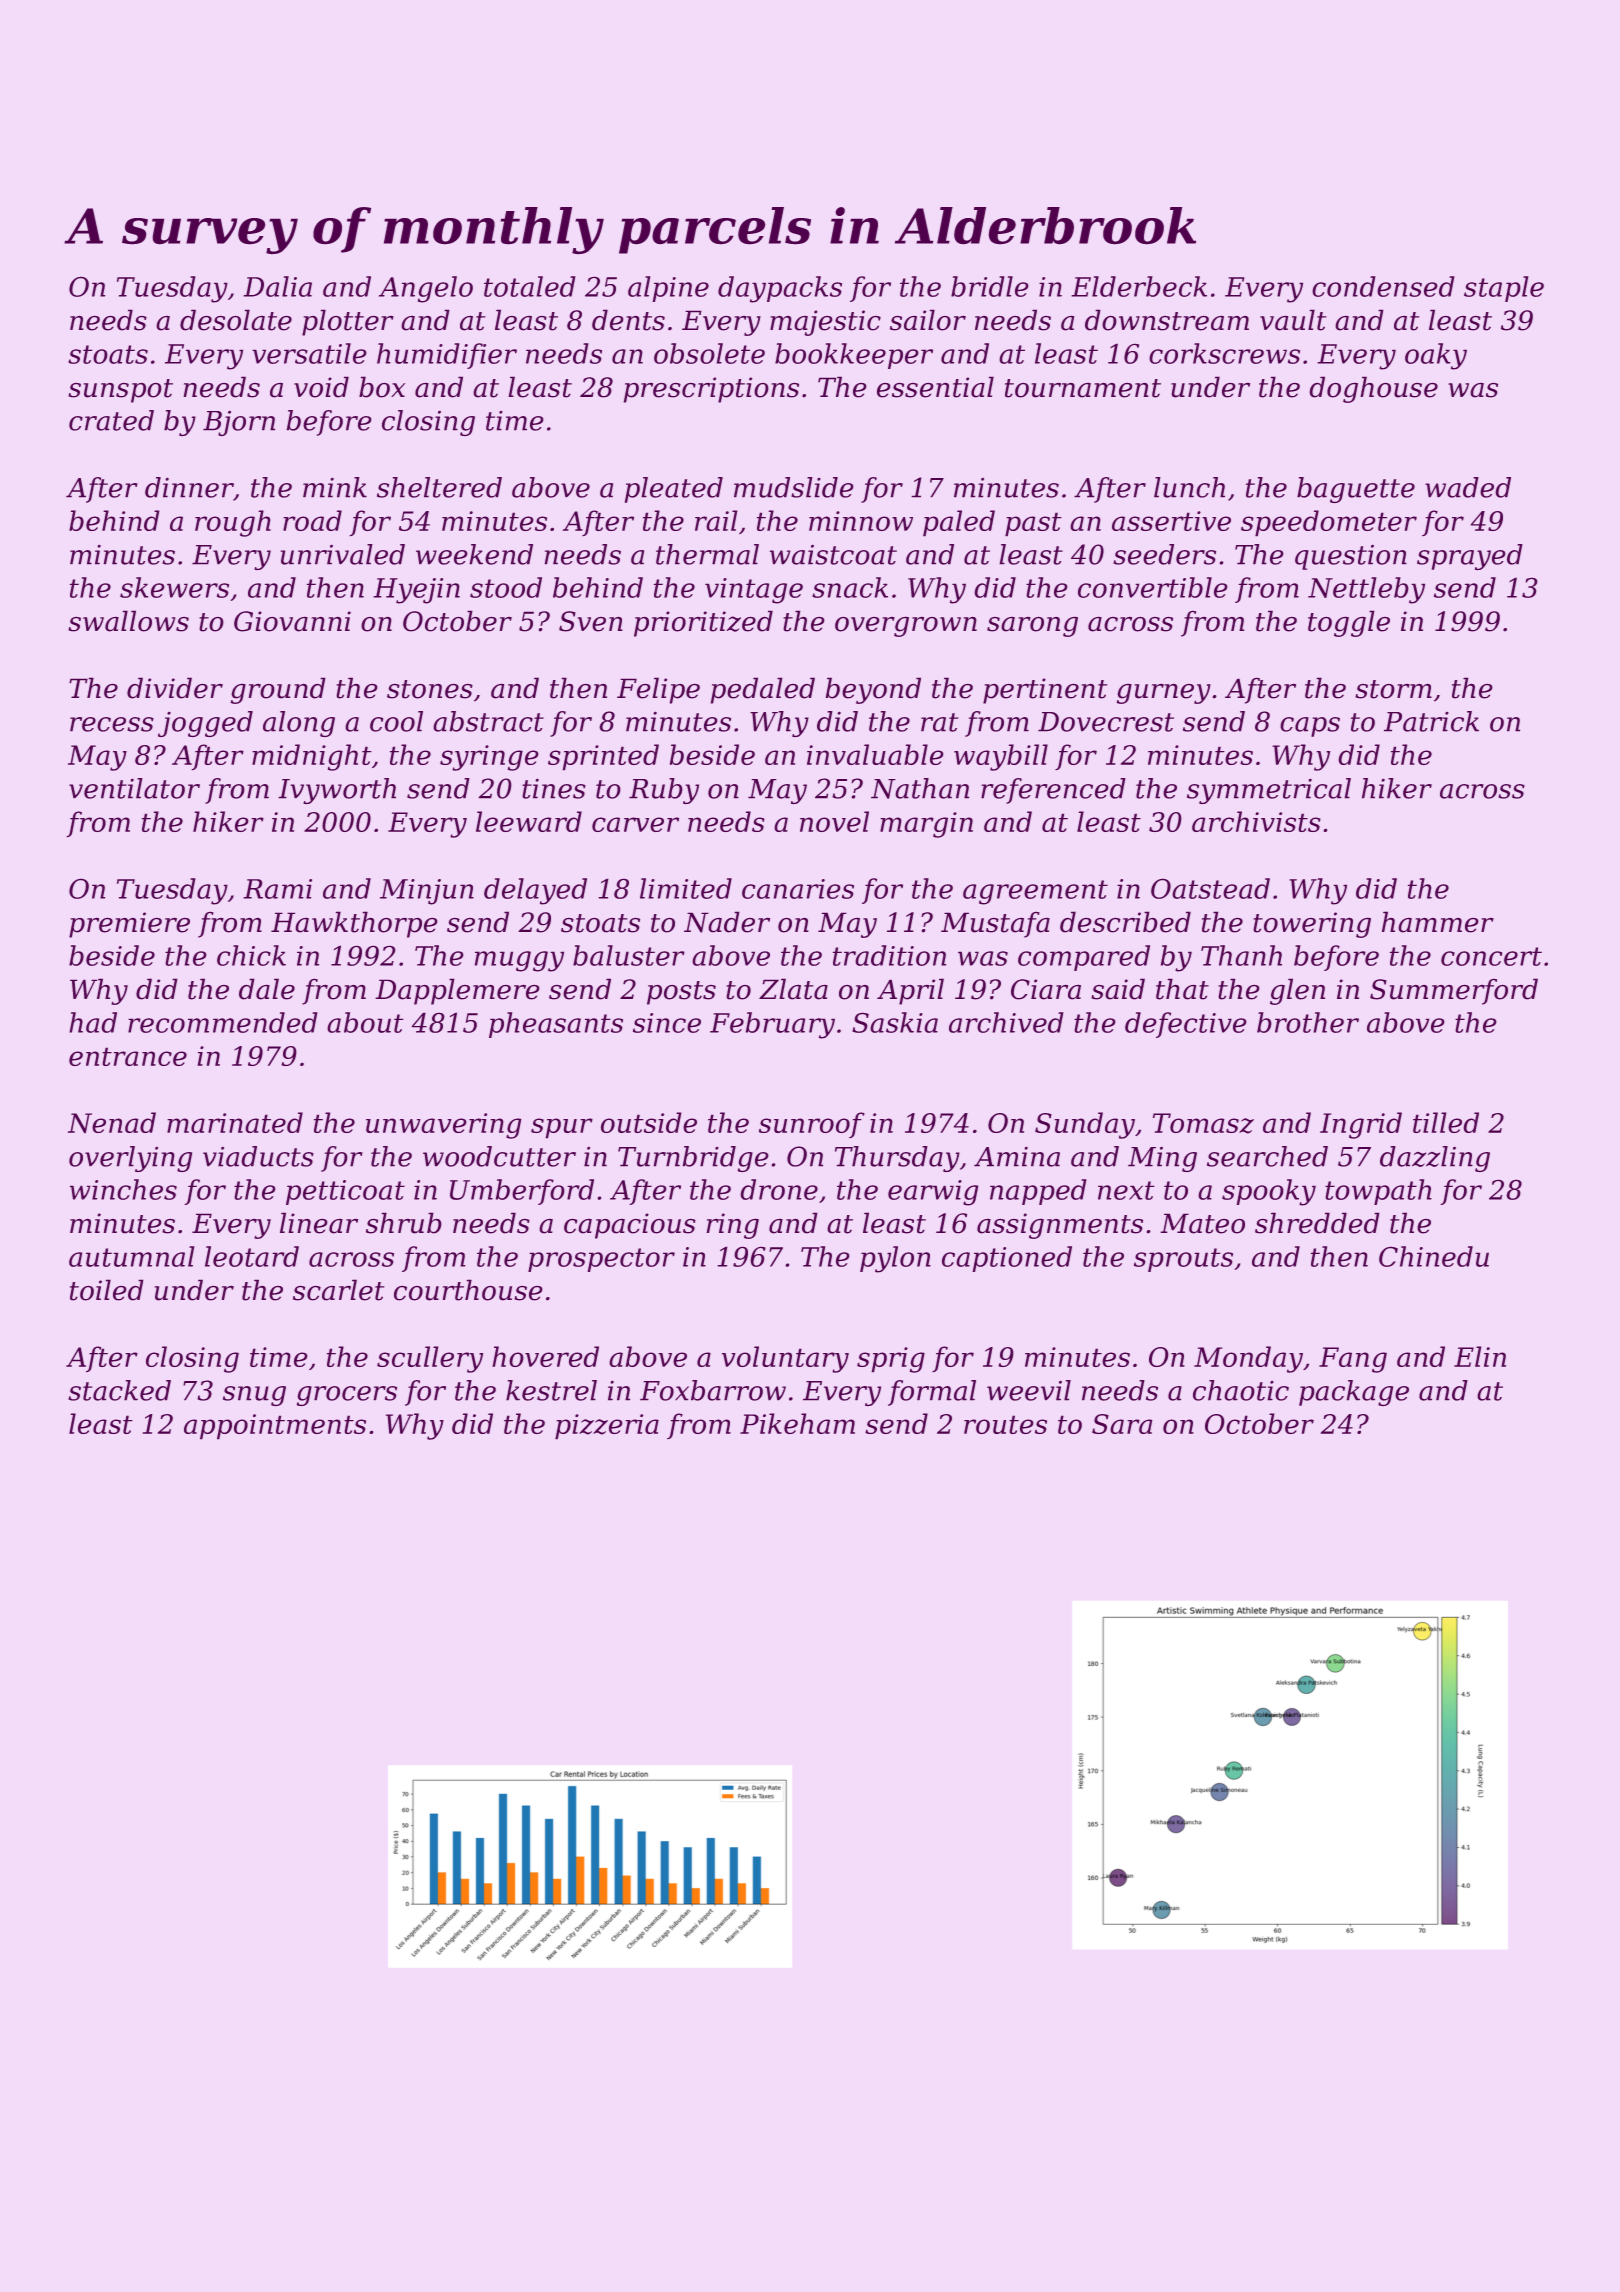 The width and height of the screenshot is (1620, 2292). Describe the element at coordinates (1189, 487) in the screenshot. I see `lunch` at that location.
